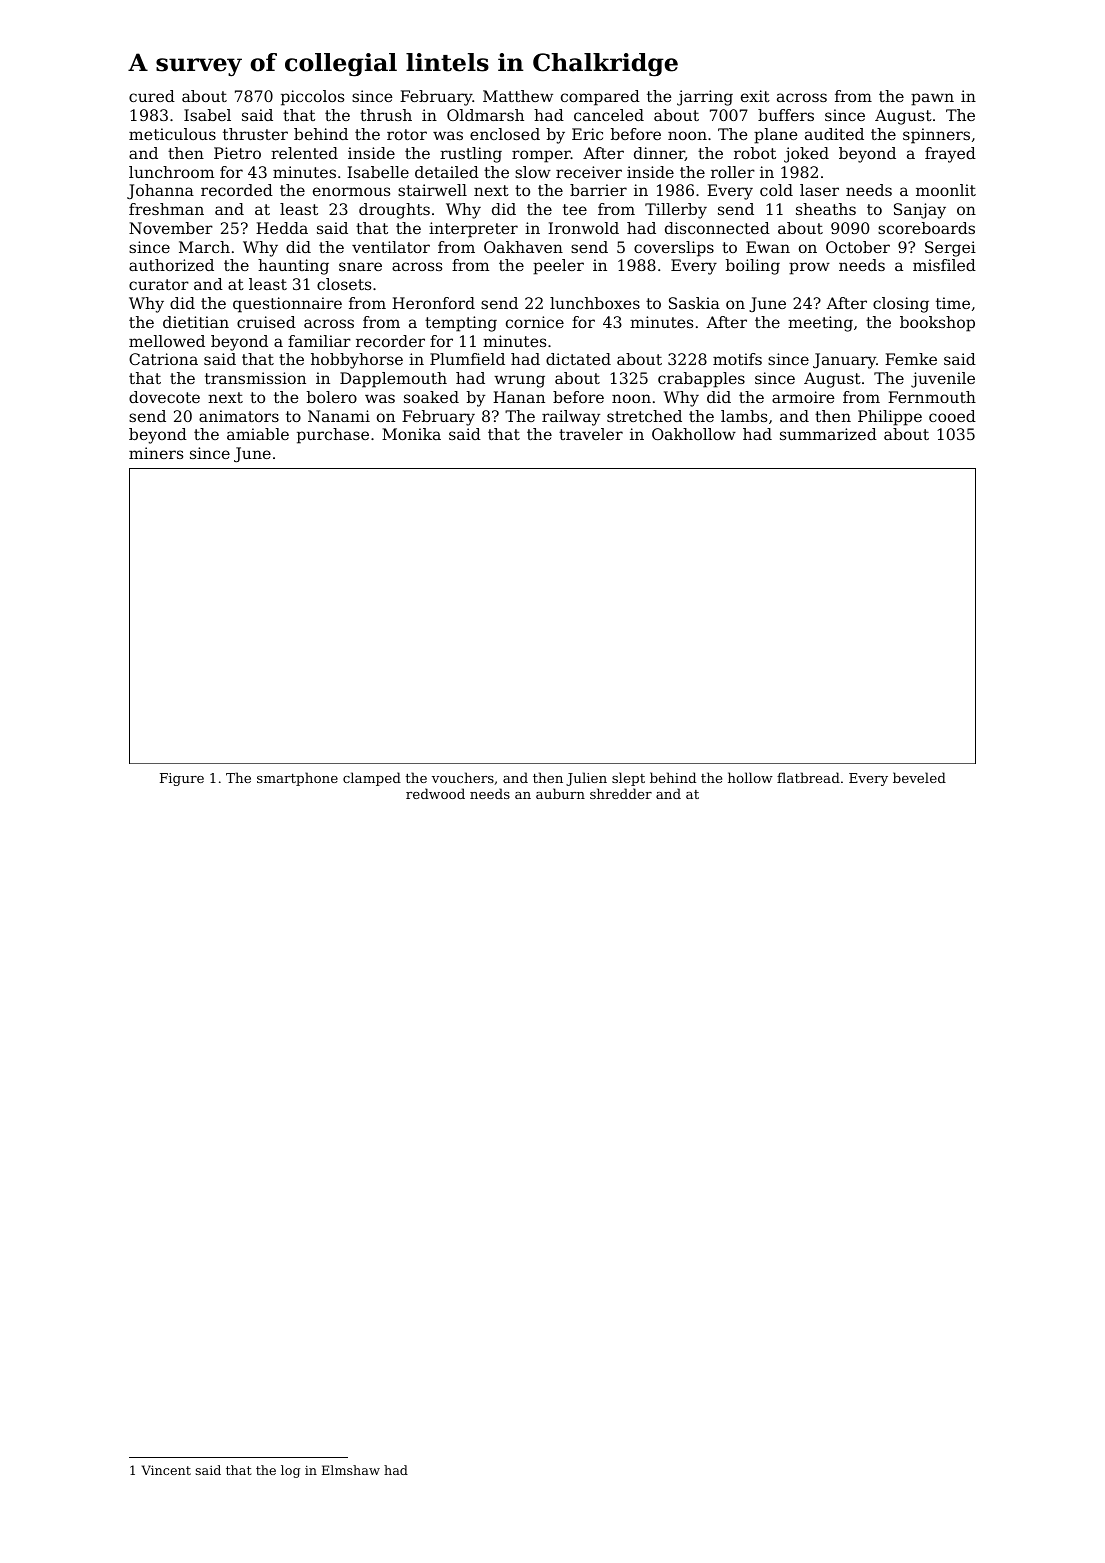 The width and height of the screenshot is (1105, 1563). Describe the element at coordinates (659, 154) in the screenshot. I see `dinner` at that location.
